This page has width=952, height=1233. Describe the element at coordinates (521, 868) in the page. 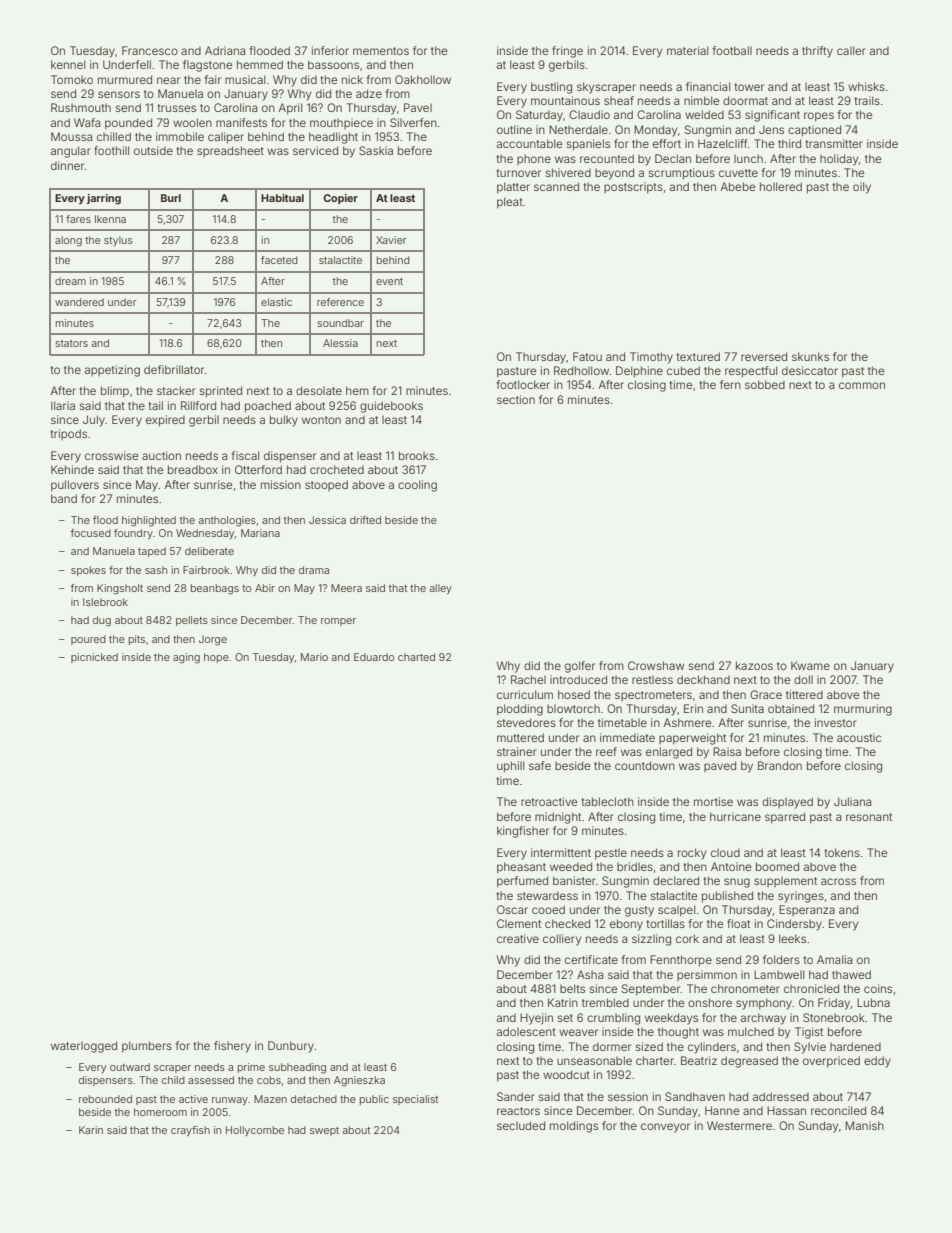

I see `pheasant` at that location.
